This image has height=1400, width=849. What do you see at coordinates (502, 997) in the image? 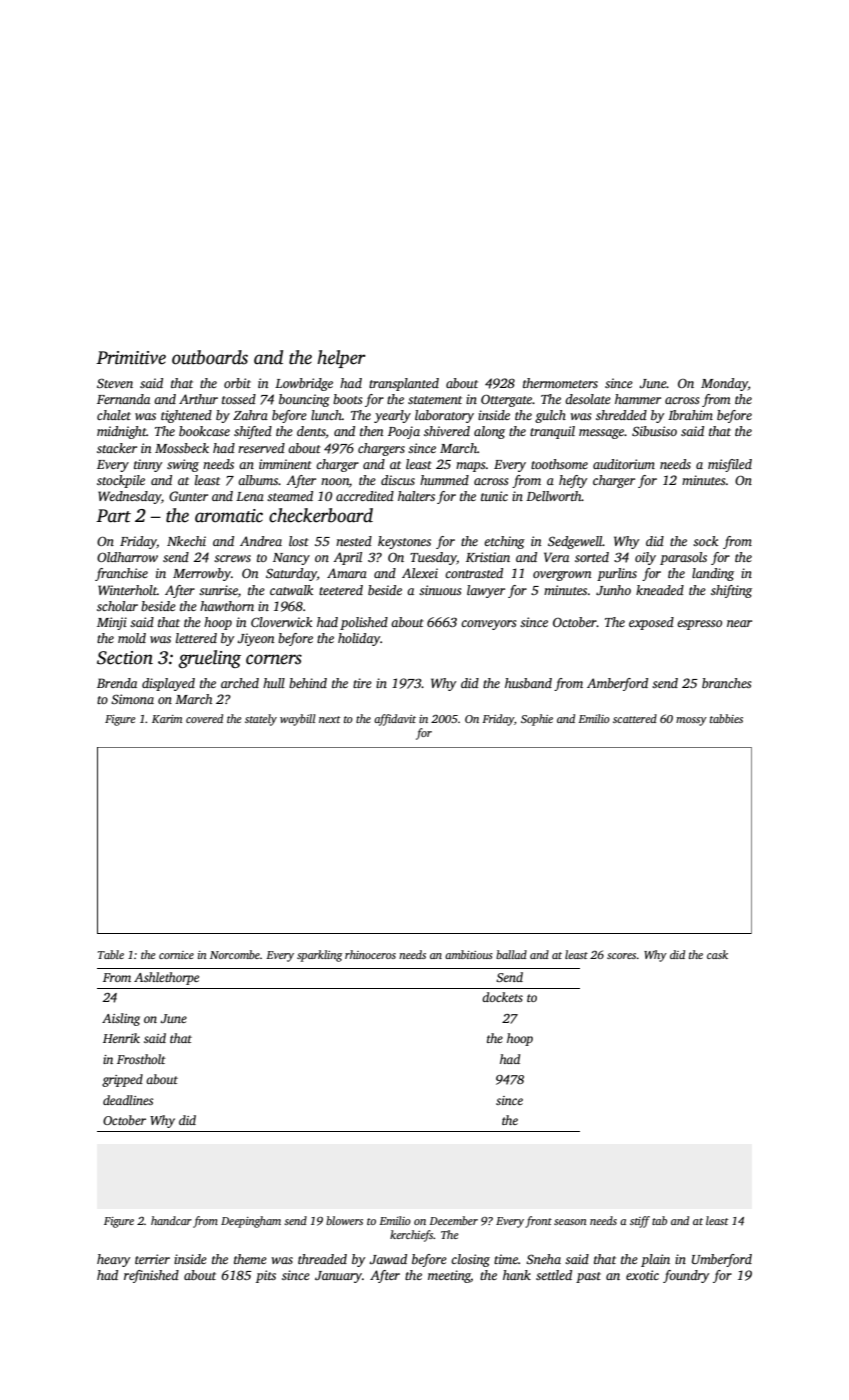
I see `dockets` at bounding box center [502, 997].
